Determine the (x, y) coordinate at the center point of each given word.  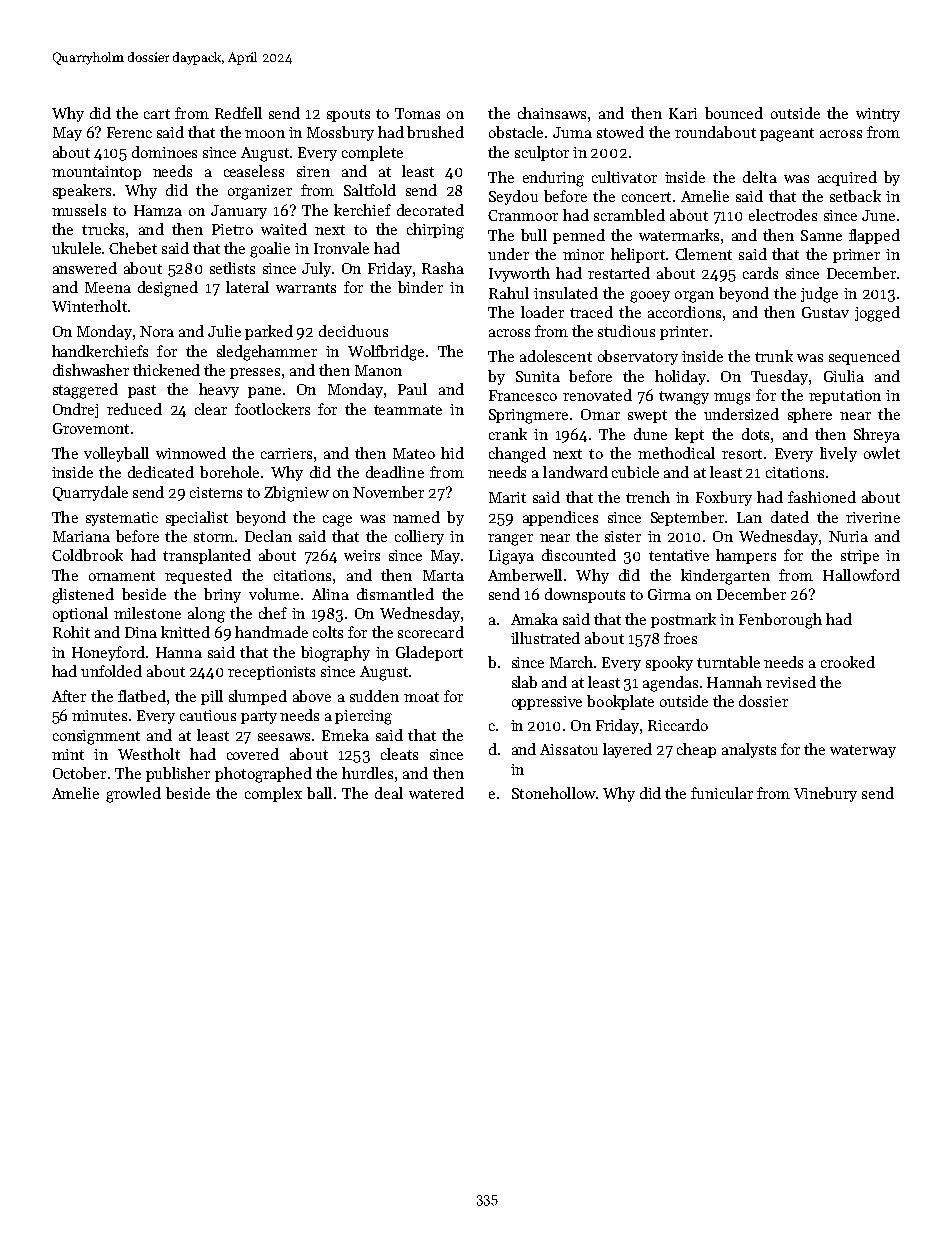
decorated (430, 210)
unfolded (111, 671)
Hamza (158, 210)
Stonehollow (554, 793)
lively (838, 454)
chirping (435, 231)
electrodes (783, 215)
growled (133, 795)
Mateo (414, 453)
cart (157, 114)
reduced (134, 409)
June (878, 215)
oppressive (547, 703)
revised (791, 682)
